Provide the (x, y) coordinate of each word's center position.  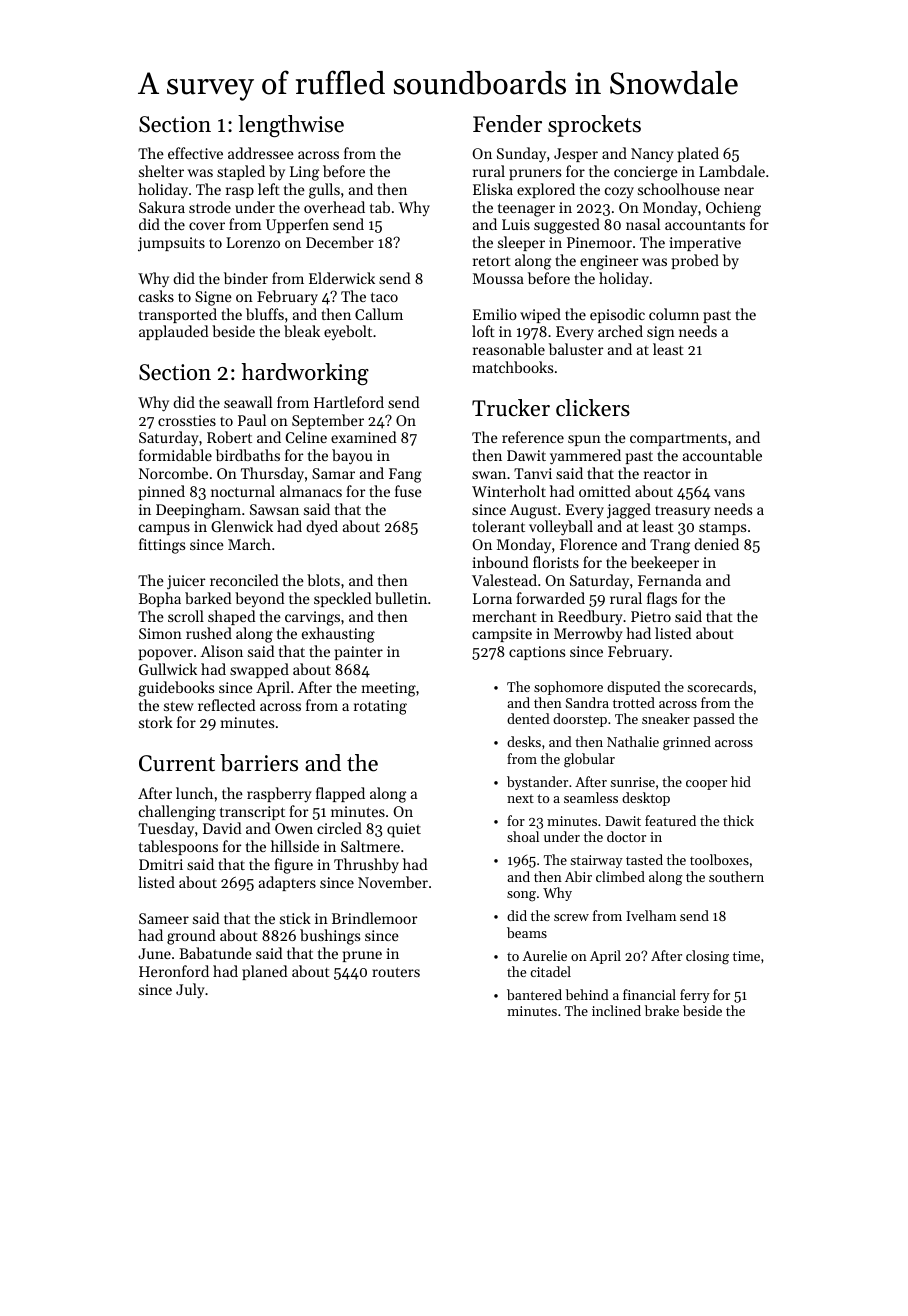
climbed (620, 876)
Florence (588, 544)
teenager (526, 210)
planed (265, 972)
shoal (523, 836)
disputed (634, 688)
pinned (162, 492)
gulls (324, 191)
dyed (322, 528)
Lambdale (732, 171)
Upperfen (297, 225)
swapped (259, 670)
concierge (646, 173)
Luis (516, 224)
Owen (294, 828)
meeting (389, 689)
